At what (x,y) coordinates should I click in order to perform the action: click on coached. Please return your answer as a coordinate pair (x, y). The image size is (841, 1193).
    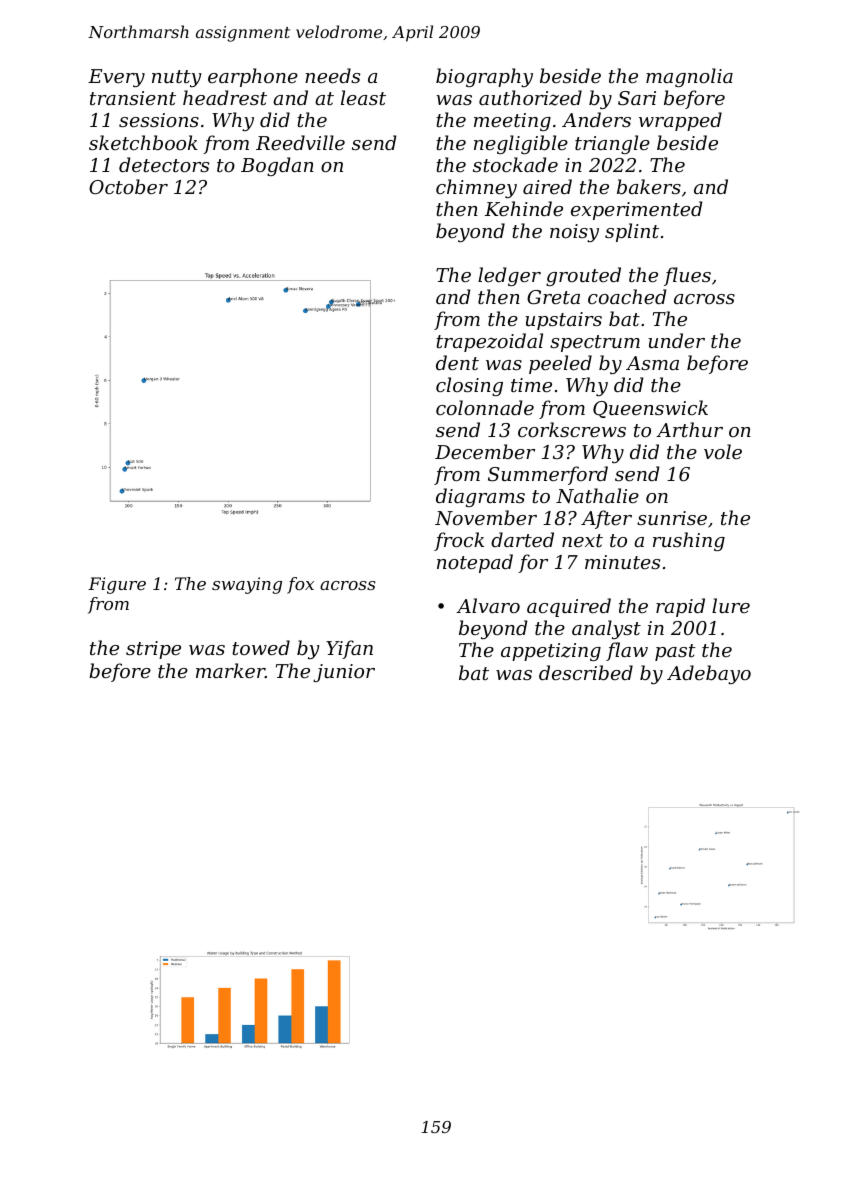
    Looking at the image, I should click on (627, 296).
